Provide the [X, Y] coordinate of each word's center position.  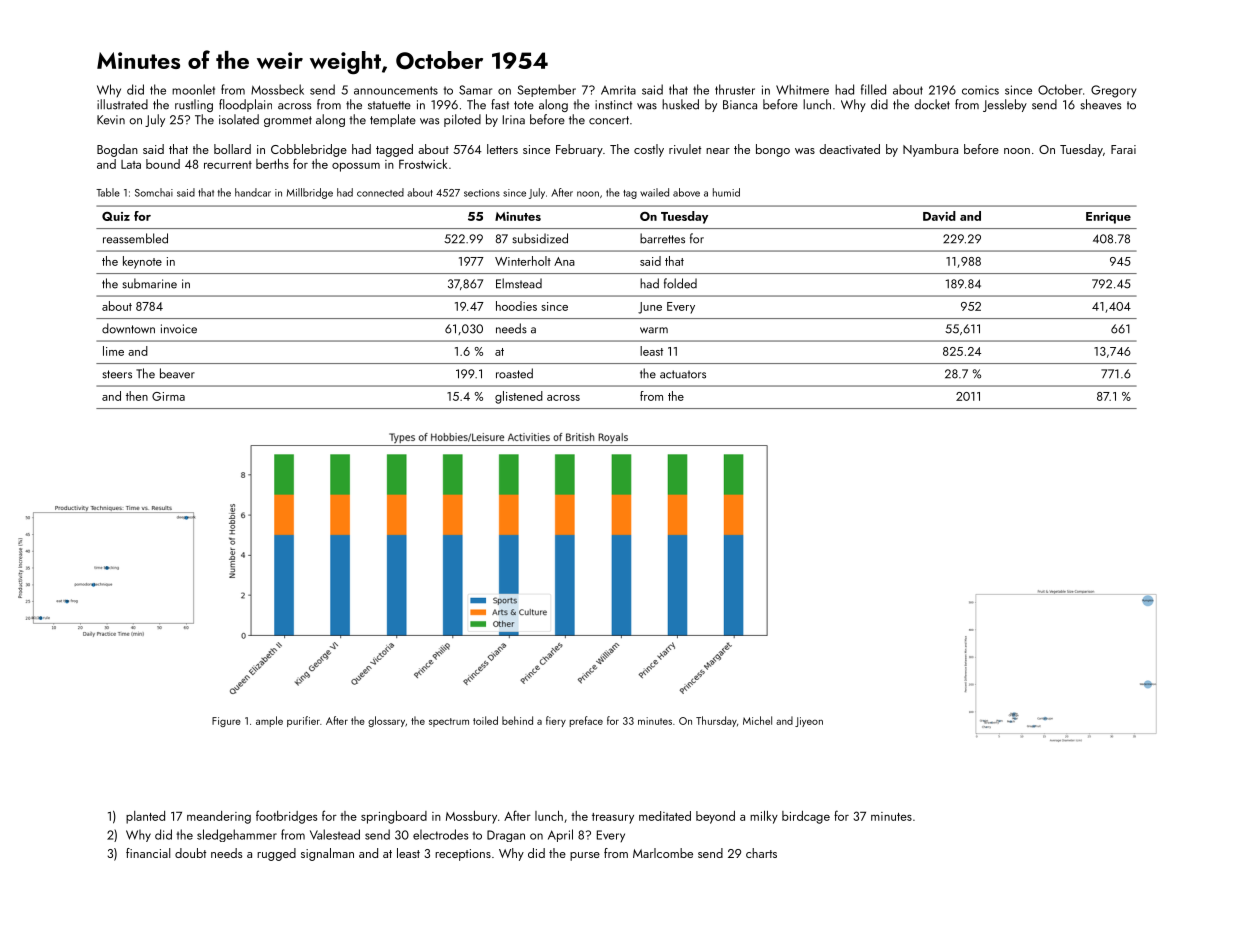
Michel [757, 720]
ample [269, 721]
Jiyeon [809, 722]
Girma [168, 396]
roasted [514, 373]
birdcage [806, 817]
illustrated [122, 104]
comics [980, 90]
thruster [735, 89]
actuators [683, 374]
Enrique [1108, 218]
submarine [150, 283]
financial [148, 853]
